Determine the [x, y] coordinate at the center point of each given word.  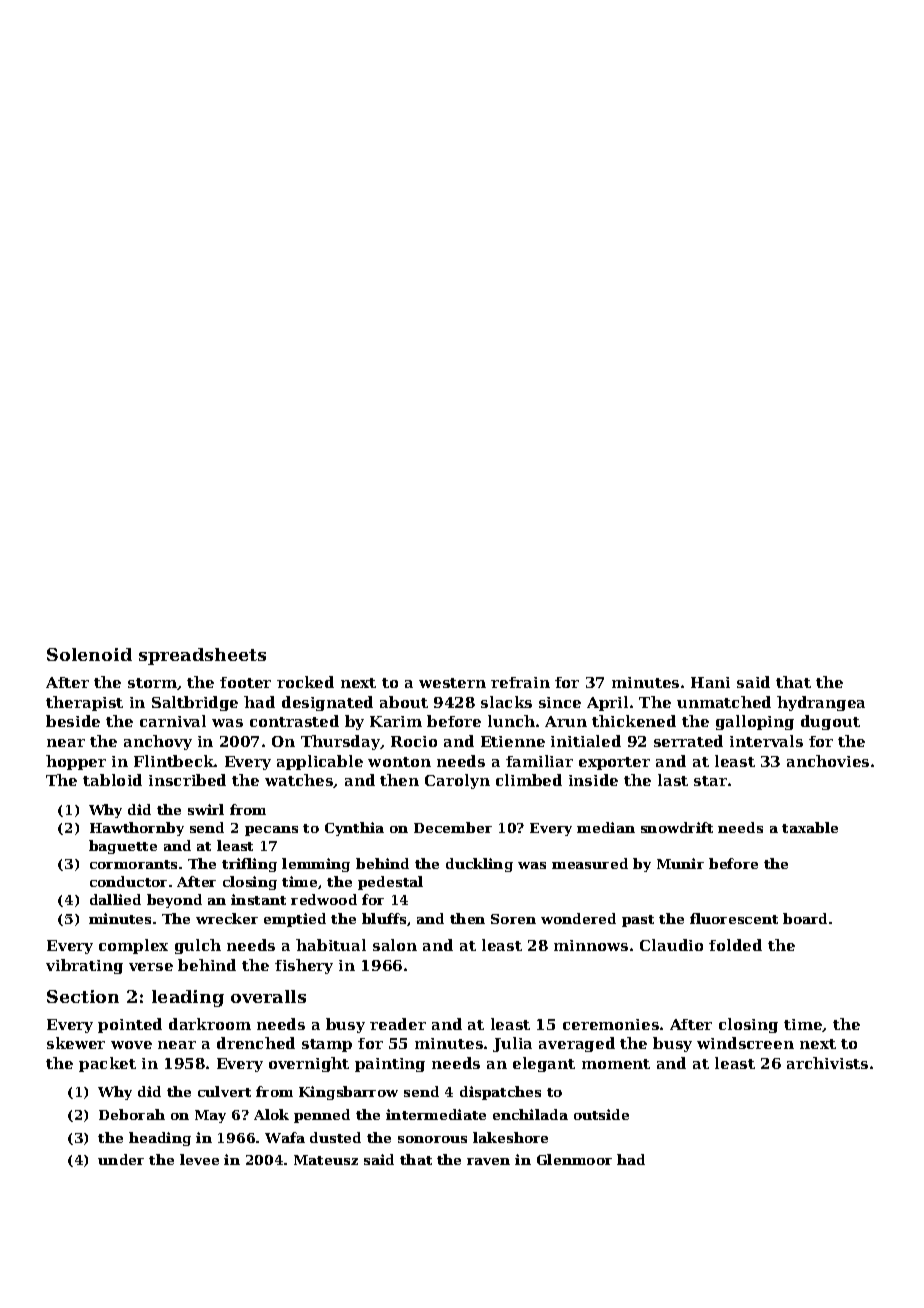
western [452, 683]
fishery [304, 966]
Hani [710, 682]
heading [160, 1139]
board [805, 918]
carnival [173, 721]
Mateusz [326, 1160]
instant [258, 899]
